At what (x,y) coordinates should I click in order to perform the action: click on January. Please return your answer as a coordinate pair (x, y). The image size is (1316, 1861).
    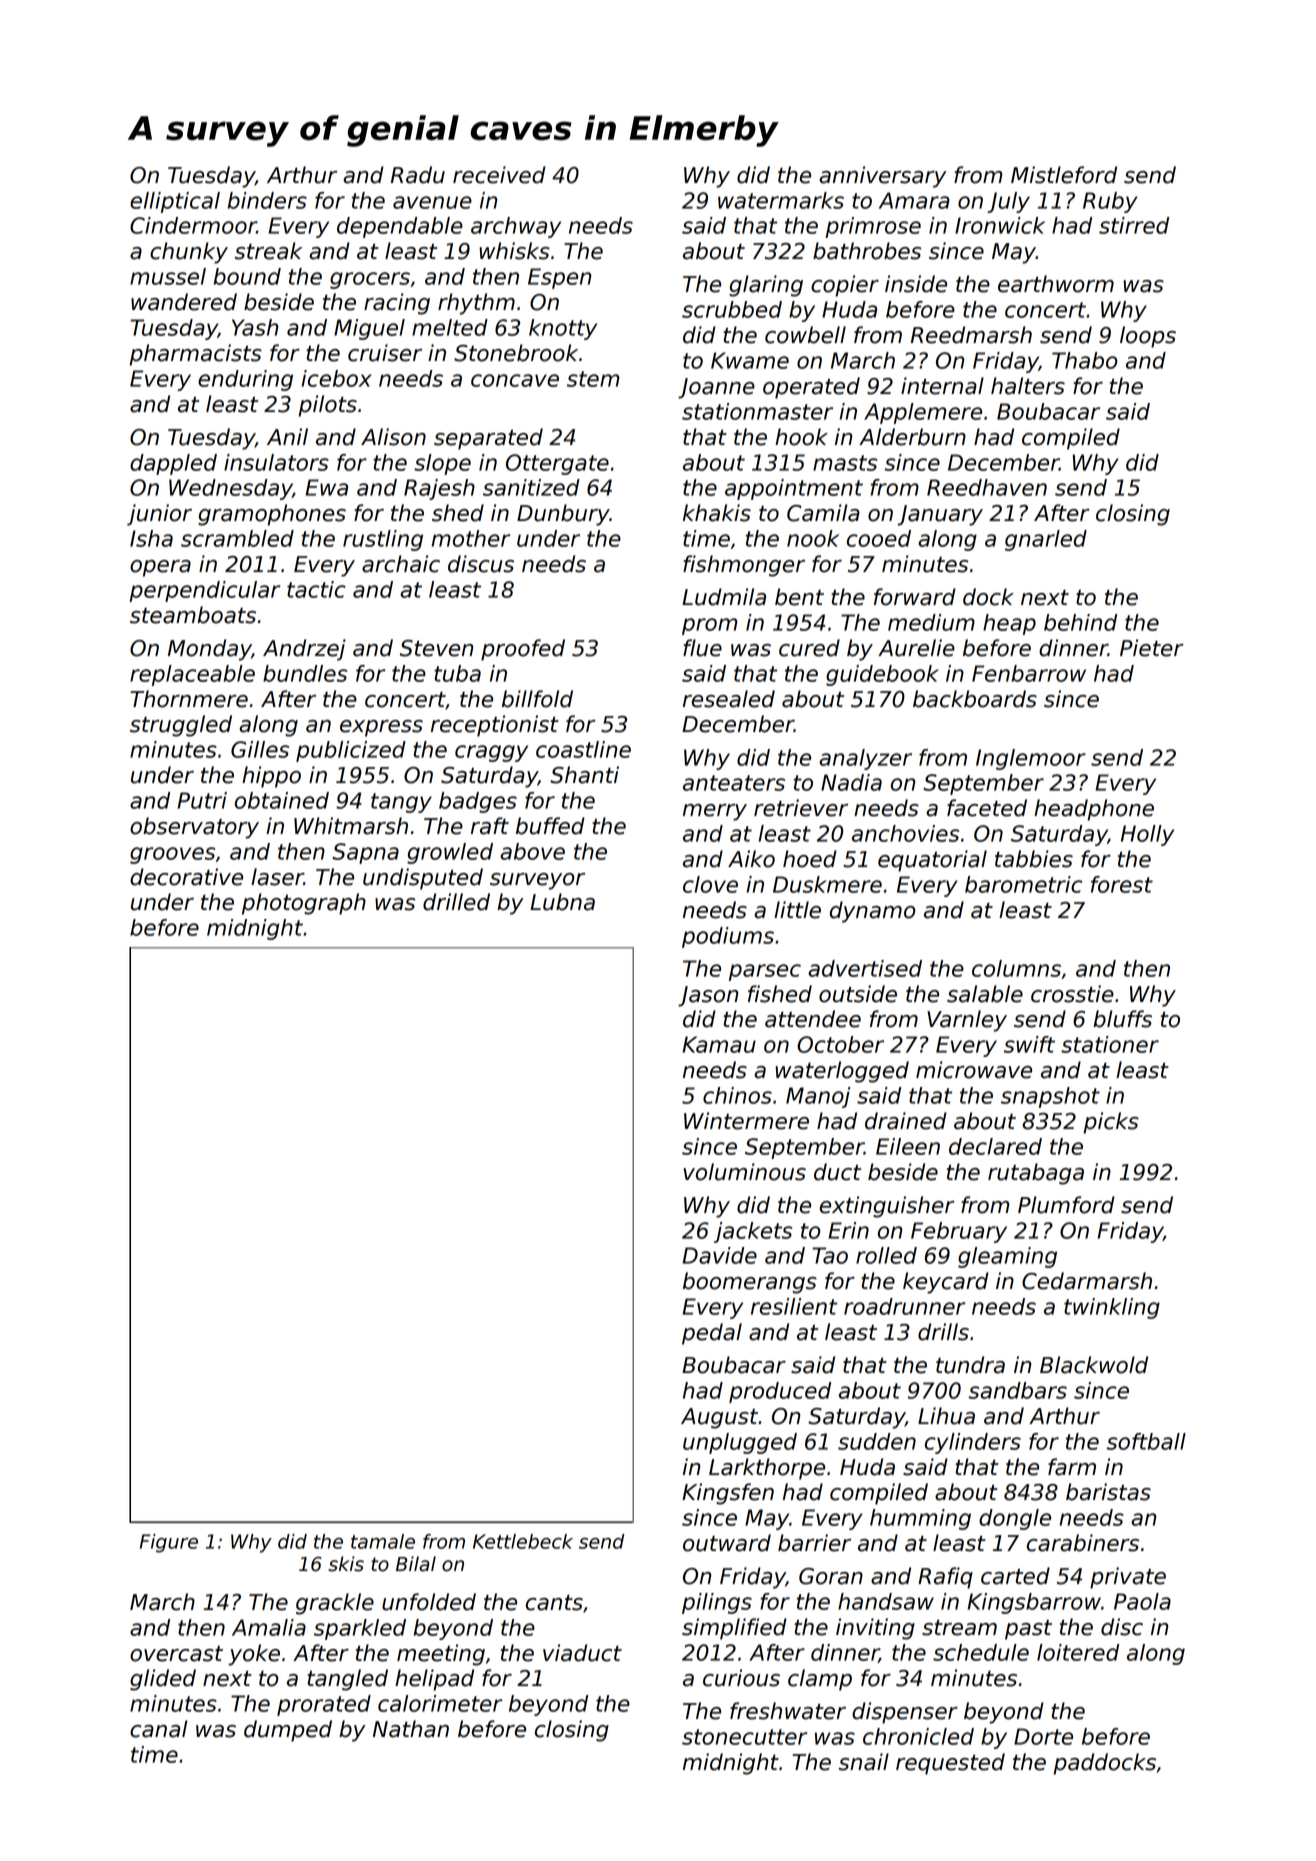
    Looking at the image, I should click on (940, 515).
